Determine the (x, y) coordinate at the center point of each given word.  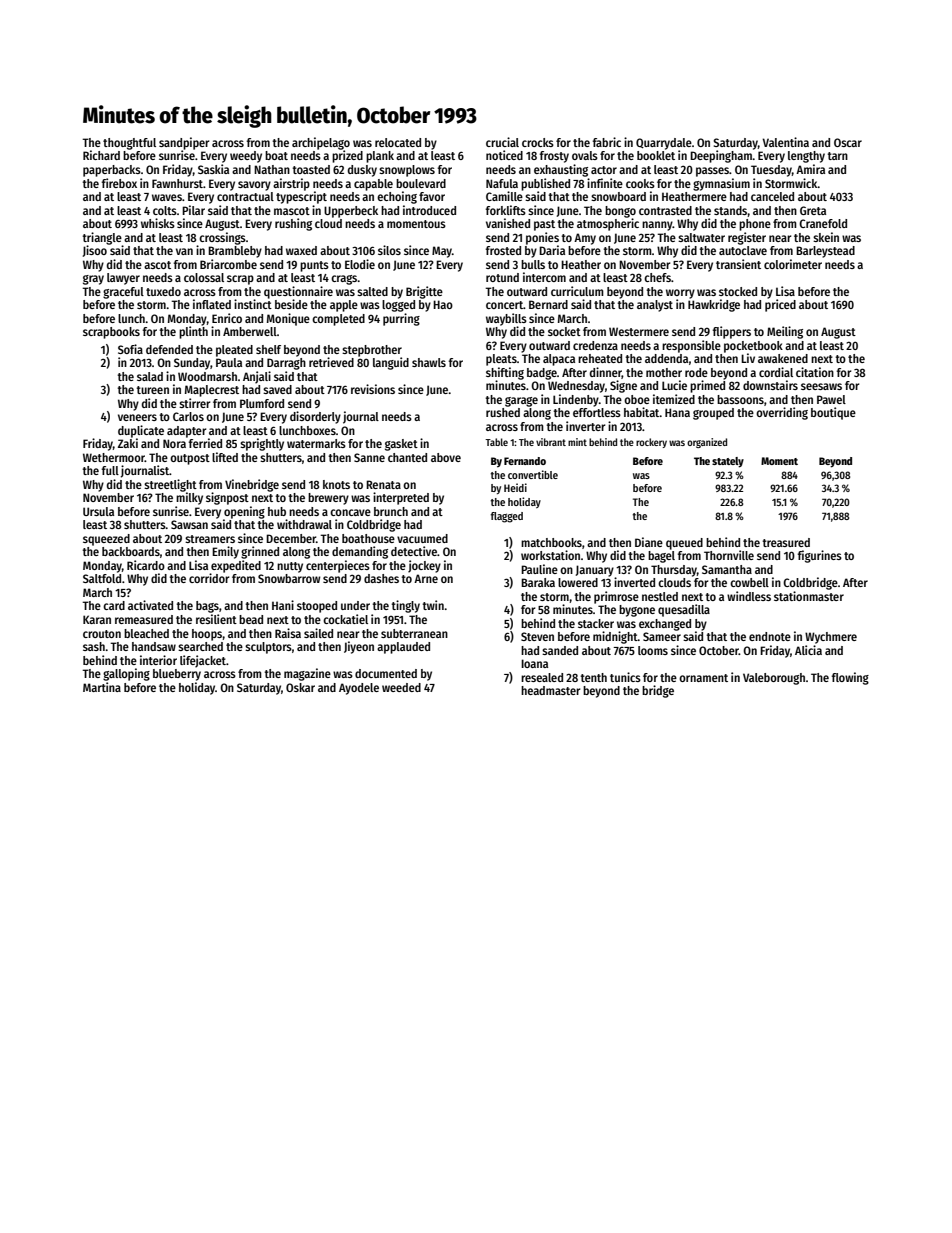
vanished (508, 223)
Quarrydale (664, 144)
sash (94, 646)
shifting (505, 373)
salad (150, 376)
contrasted (665, 210)
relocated (398, 142)
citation (815, 372)
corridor (209, 578)
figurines (820, 556)
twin (433, 605)
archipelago (321, 143)
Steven (537, 636)
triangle (102, 238)
